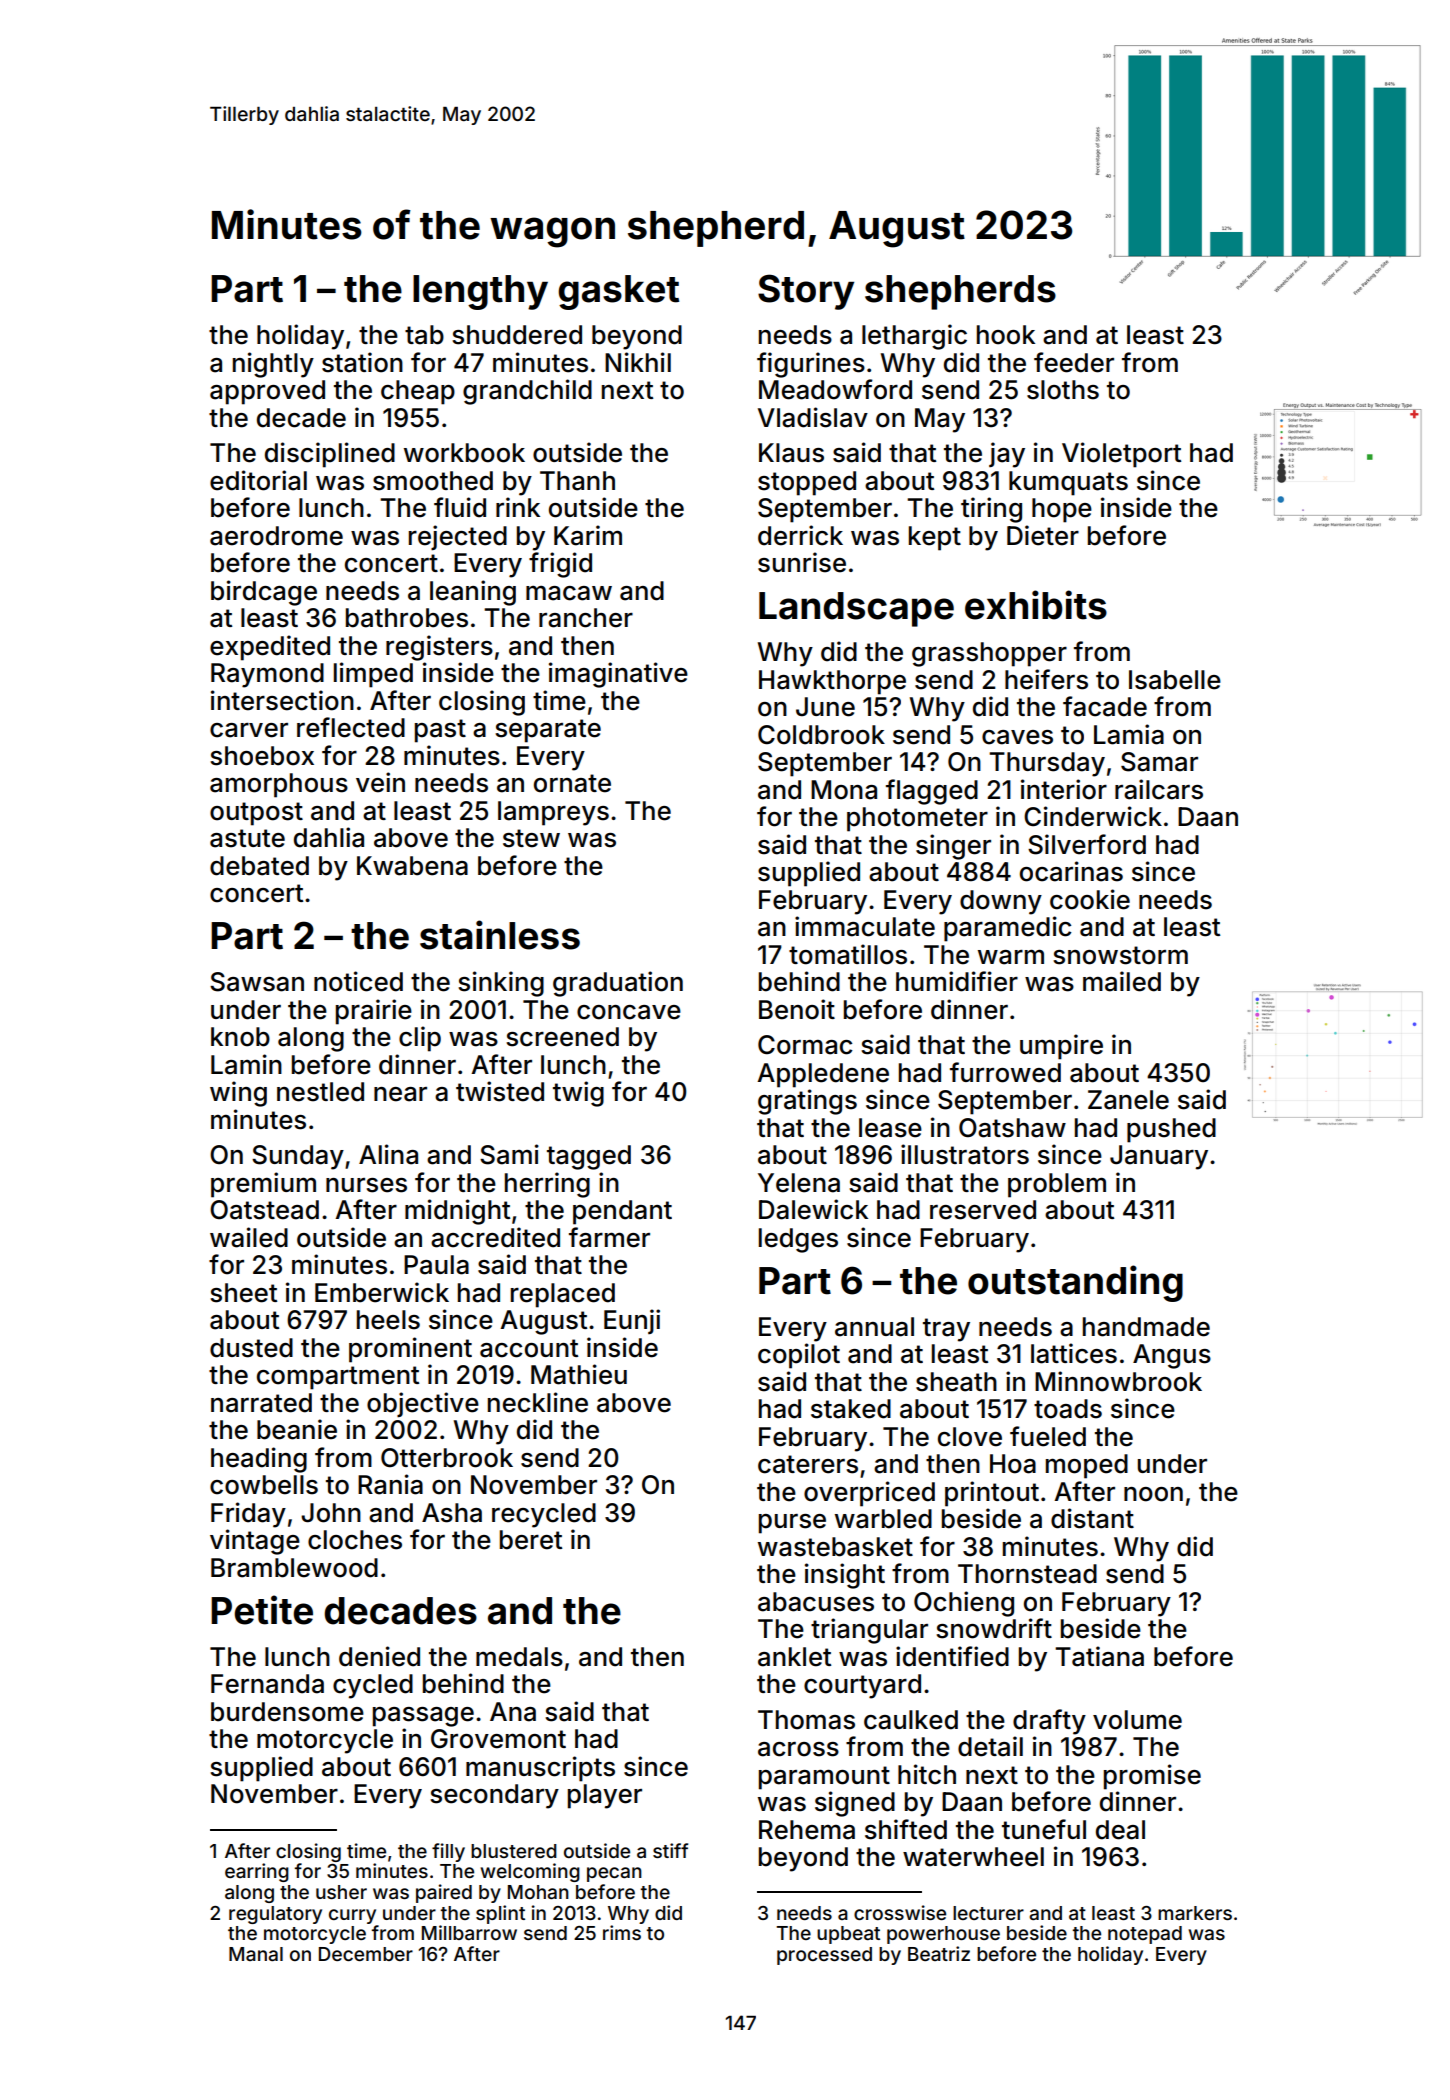 Image resolution: width=1450 pixels, height=2100 pixels. I want to click on imaginative, so click(618, 675).
